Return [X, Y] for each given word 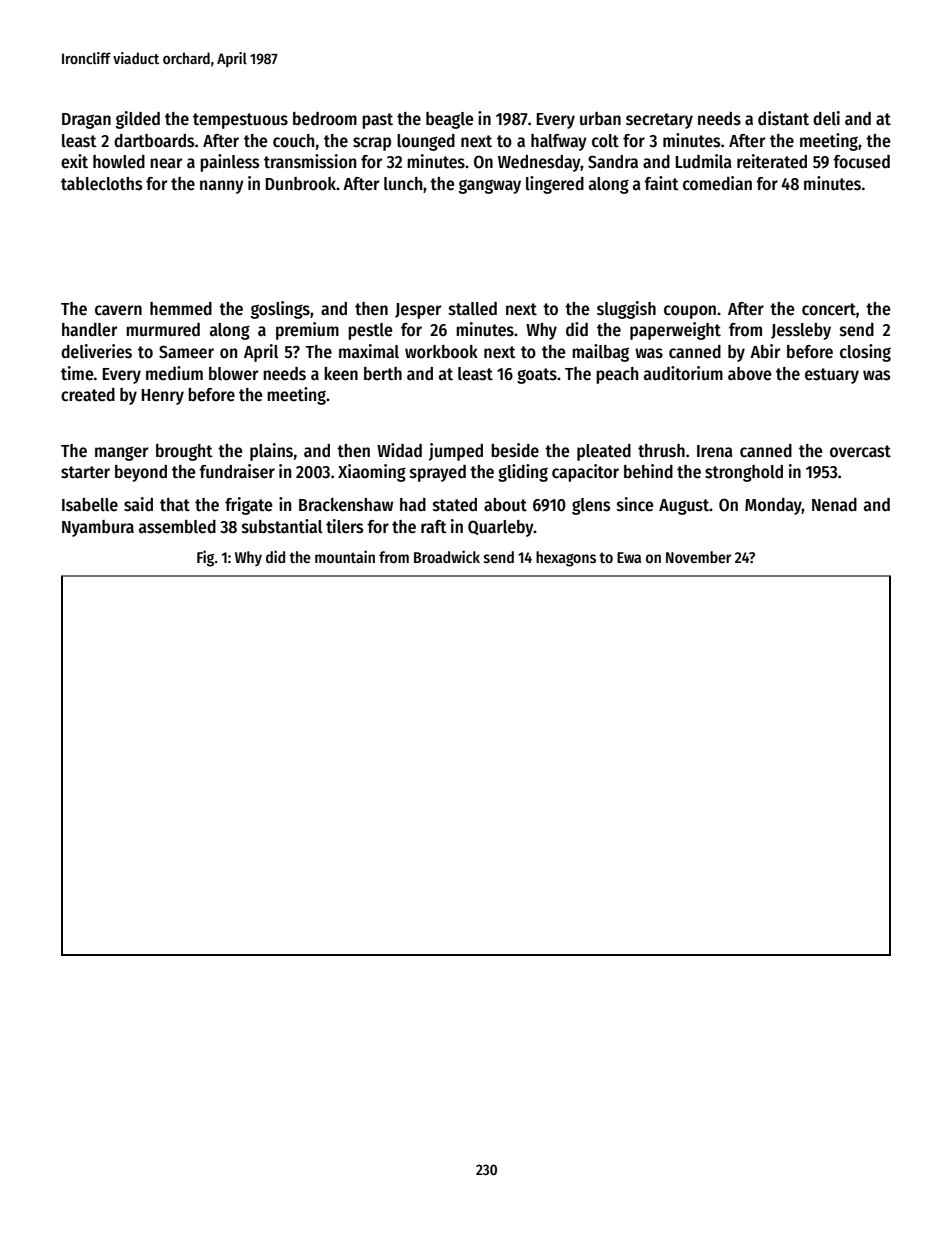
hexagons [566, 559]
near [166, 163]
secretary [659, 121]
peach [617, 375]
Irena [715, 451]
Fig [205, 558]
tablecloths [101, 184]
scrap [372, 144]
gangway [490, 186]
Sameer [186, 352]
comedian [717, 183]
